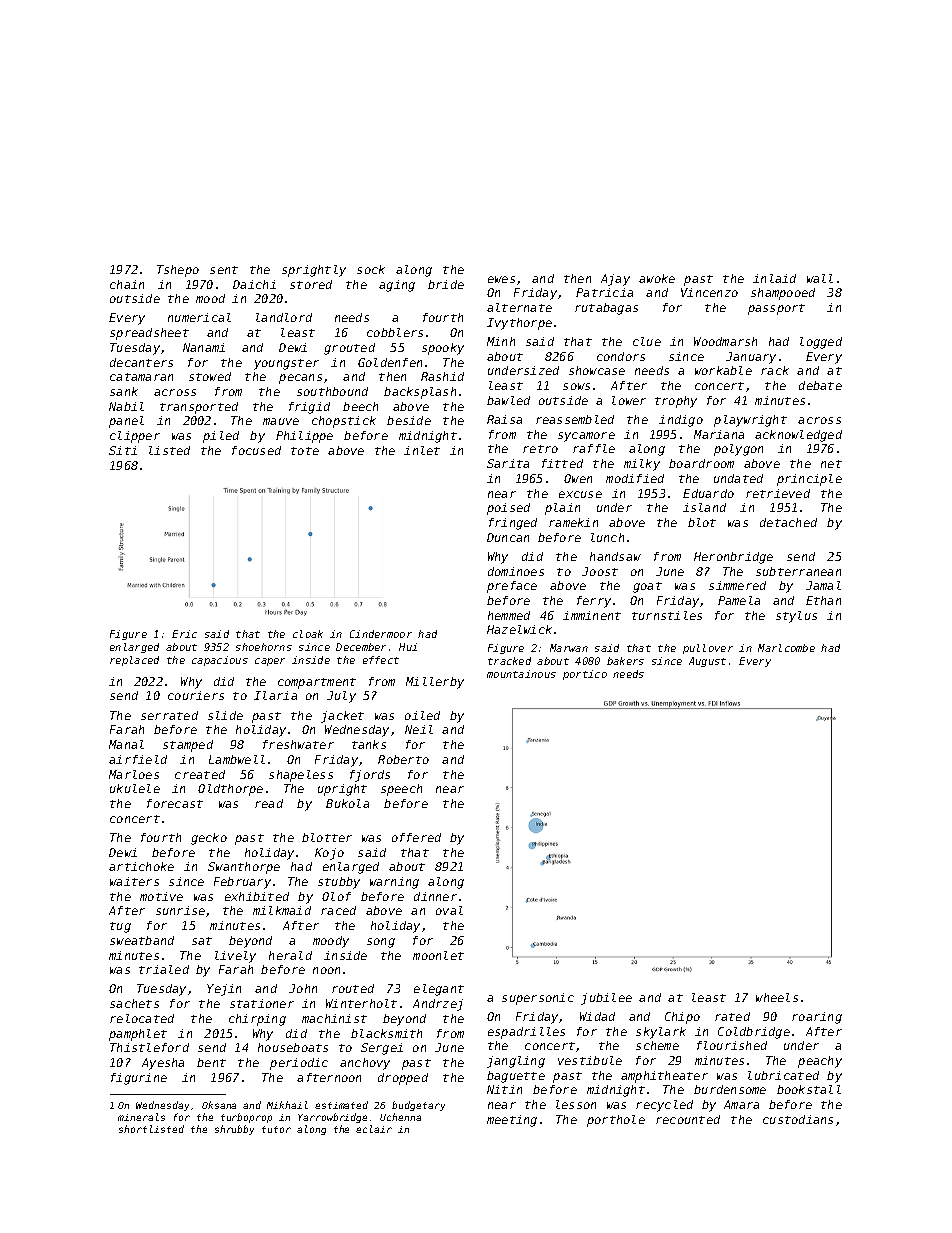 The height and width of the page is (1233, 952). Describe the element at coordinates (234, 1130) in the page. I see `shrubby` at that location.
